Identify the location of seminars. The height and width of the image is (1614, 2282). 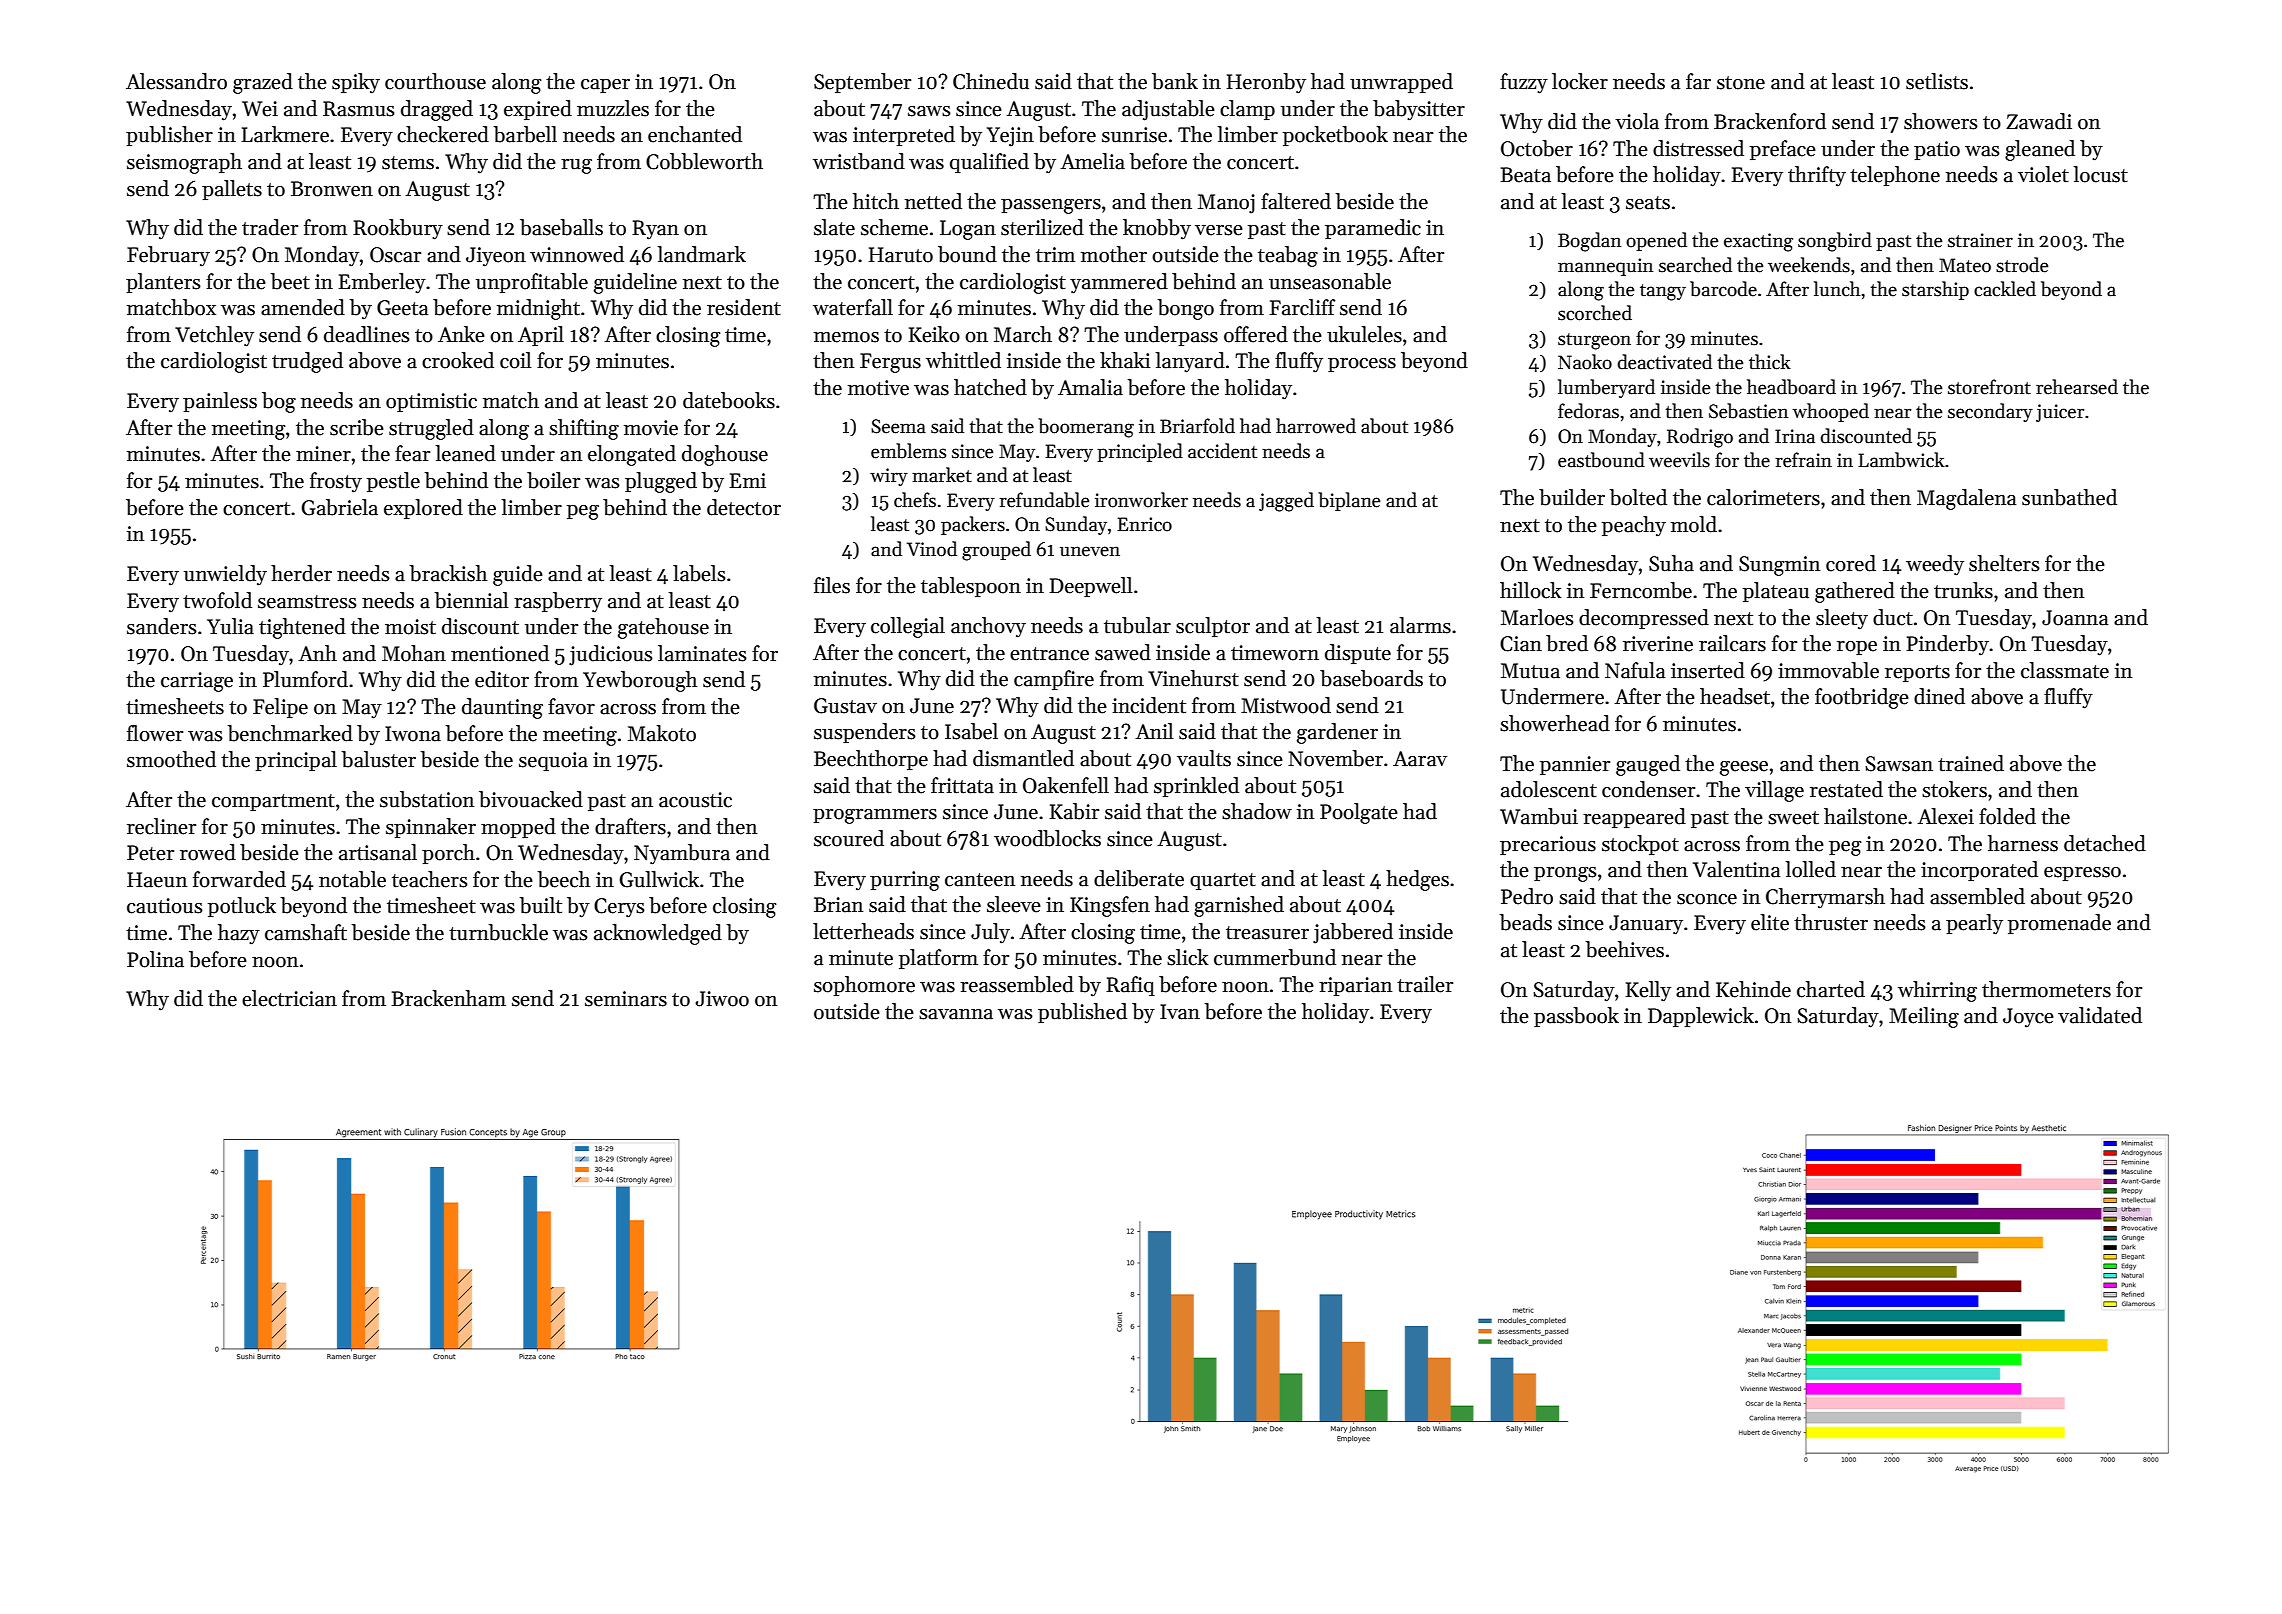
(626, 999).
